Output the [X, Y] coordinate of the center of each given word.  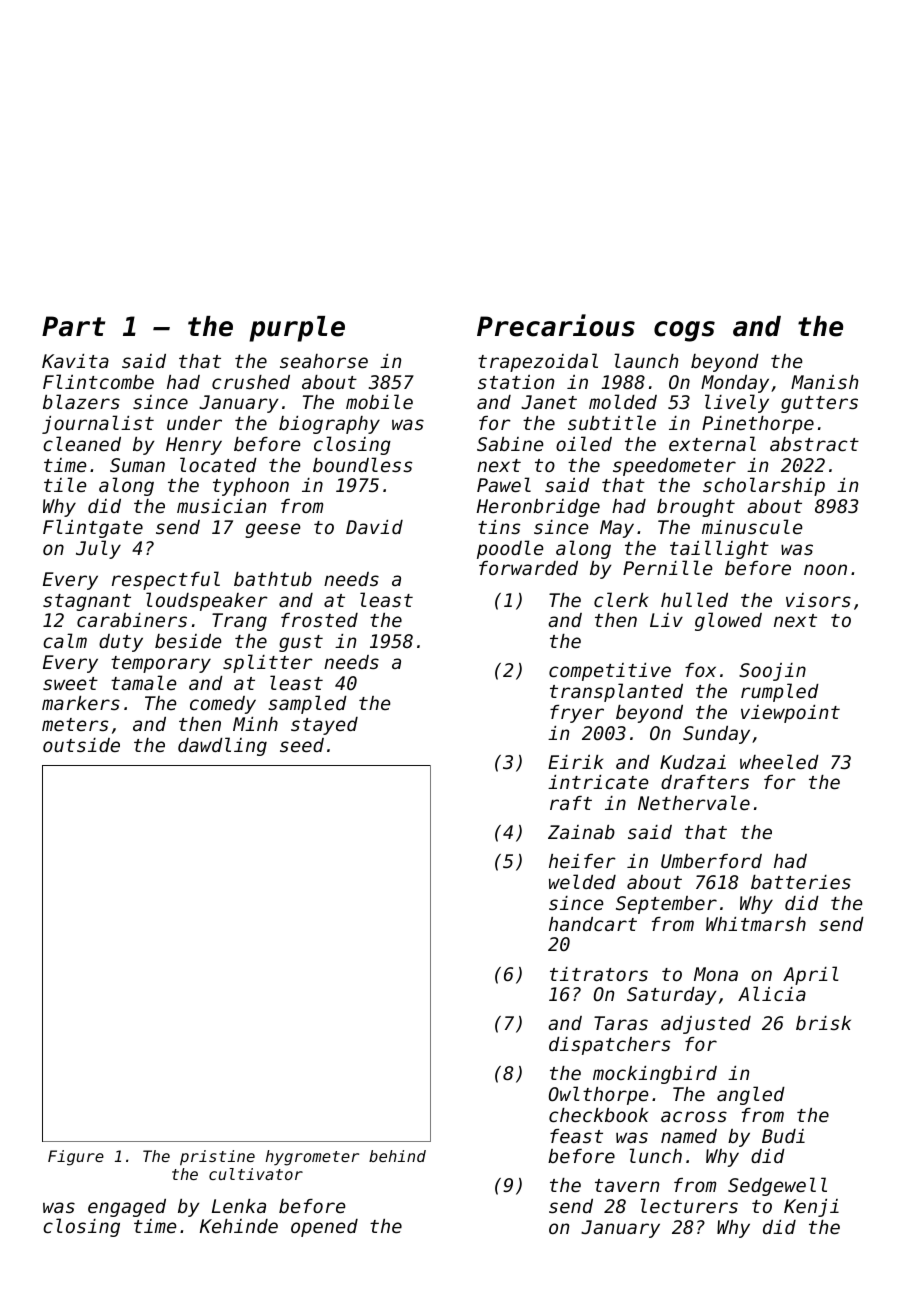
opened [324, 1228]
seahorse [324, 361]
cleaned [82, 443]
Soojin [772, 672]
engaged [127, 1208]
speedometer [674, 467]
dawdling [222, 746]
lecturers [689, 1205]
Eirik [575, 762]
